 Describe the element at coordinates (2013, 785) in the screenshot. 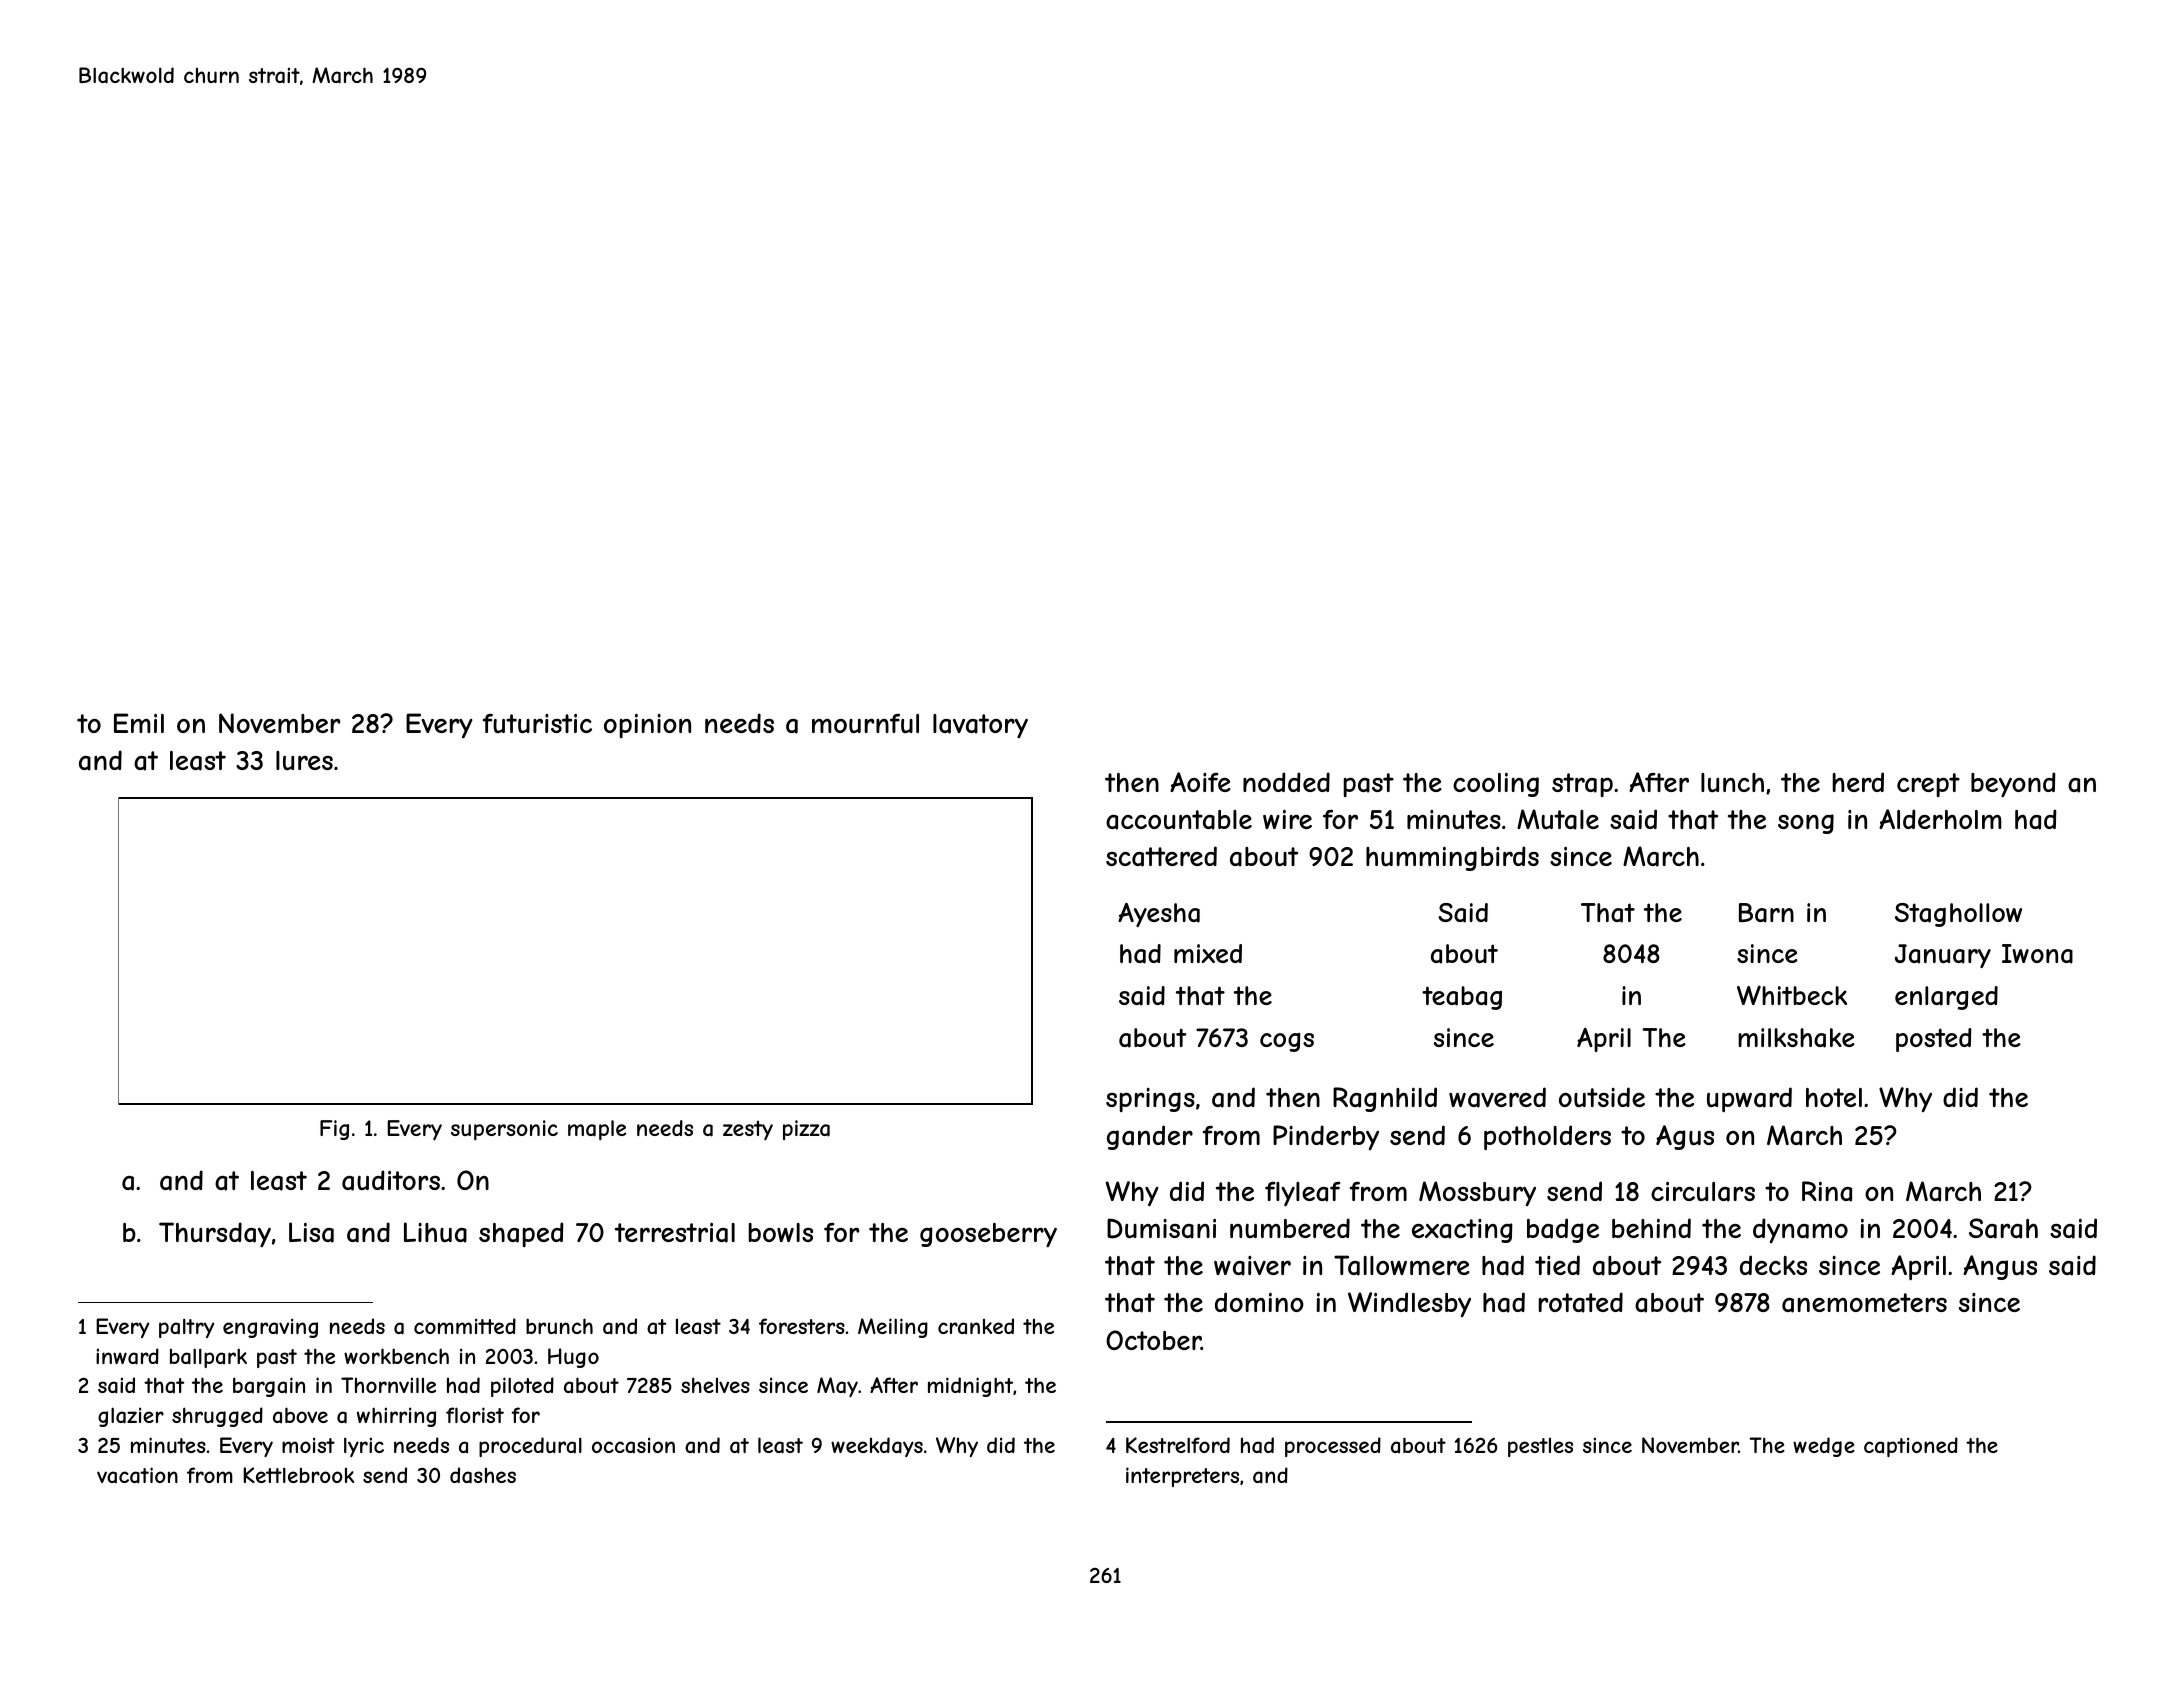

I see `beyond` at that location.
